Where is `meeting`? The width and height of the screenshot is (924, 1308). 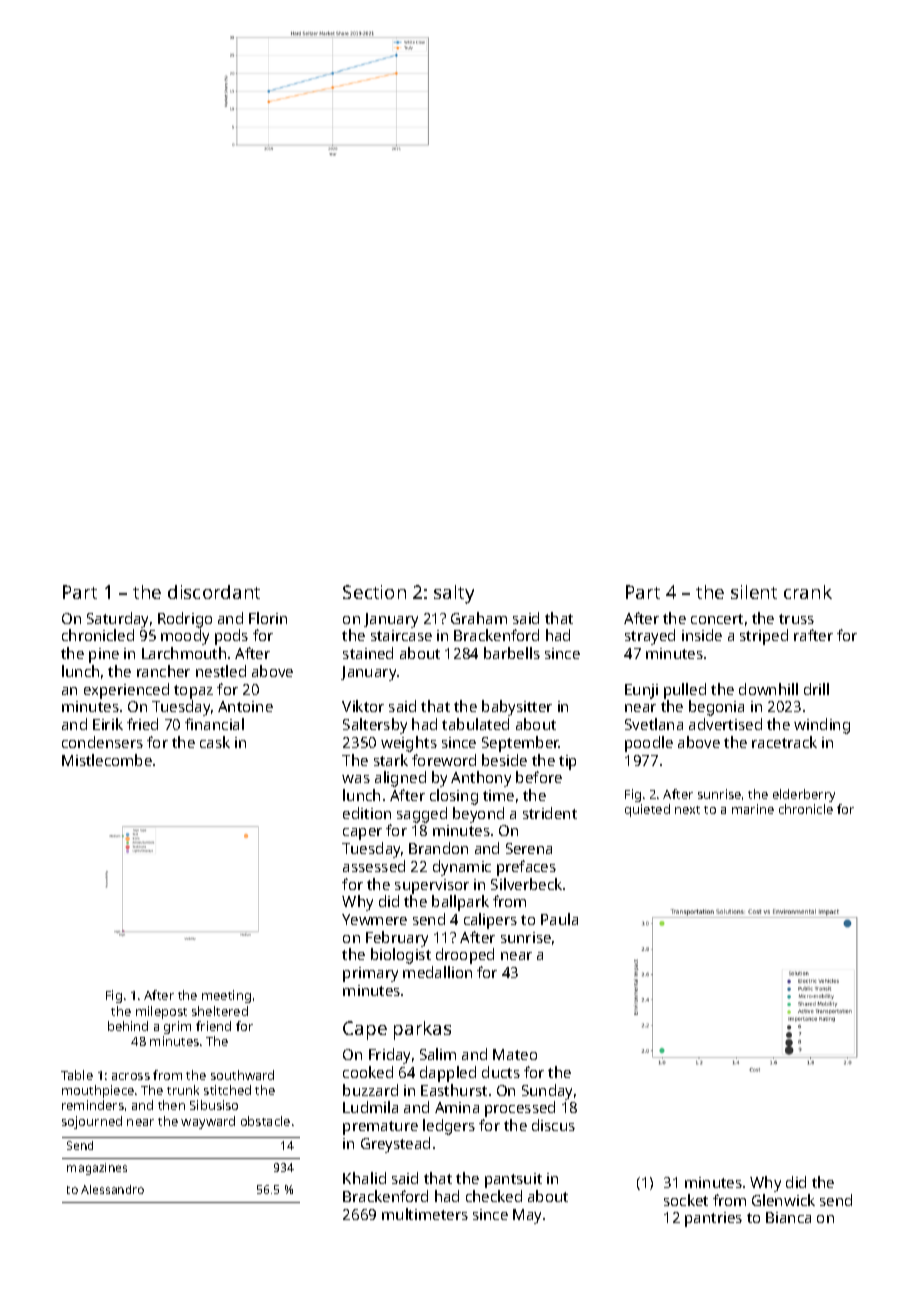
meeting is located at coordinates (226, 996).
